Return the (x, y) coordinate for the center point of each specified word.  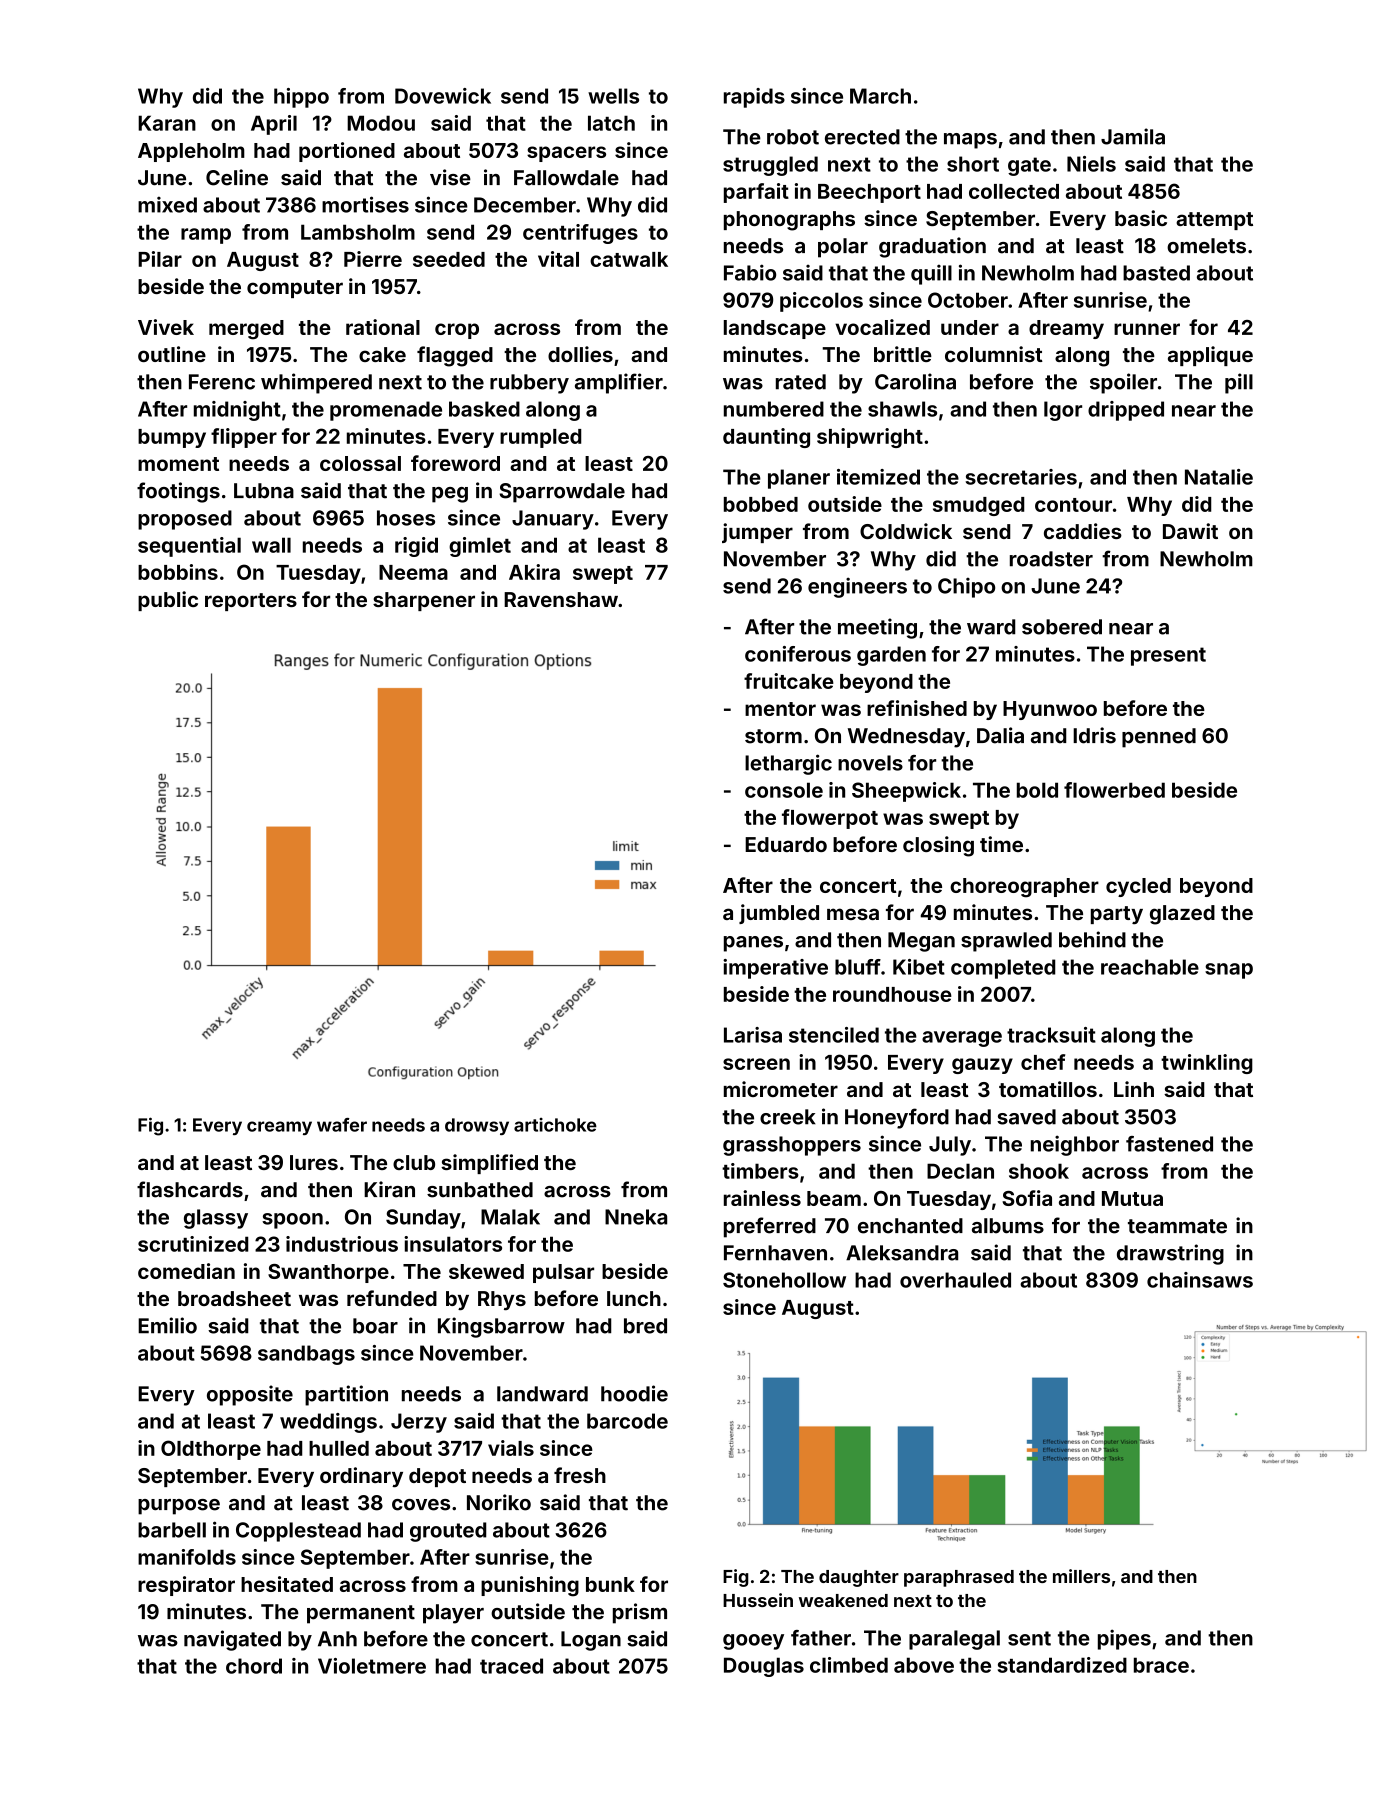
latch (611, 123)
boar (375, 1326)
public (168, 601)
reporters (251, 602)
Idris (1094, 735)
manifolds (187, 1557)
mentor (780, 709)
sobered (1062, 627)
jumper (757, 533)
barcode (627, 1421)
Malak (510, 1217)
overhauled (955, 1280)
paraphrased (959, 1578)
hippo (301, 98)
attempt (1214, 221)
